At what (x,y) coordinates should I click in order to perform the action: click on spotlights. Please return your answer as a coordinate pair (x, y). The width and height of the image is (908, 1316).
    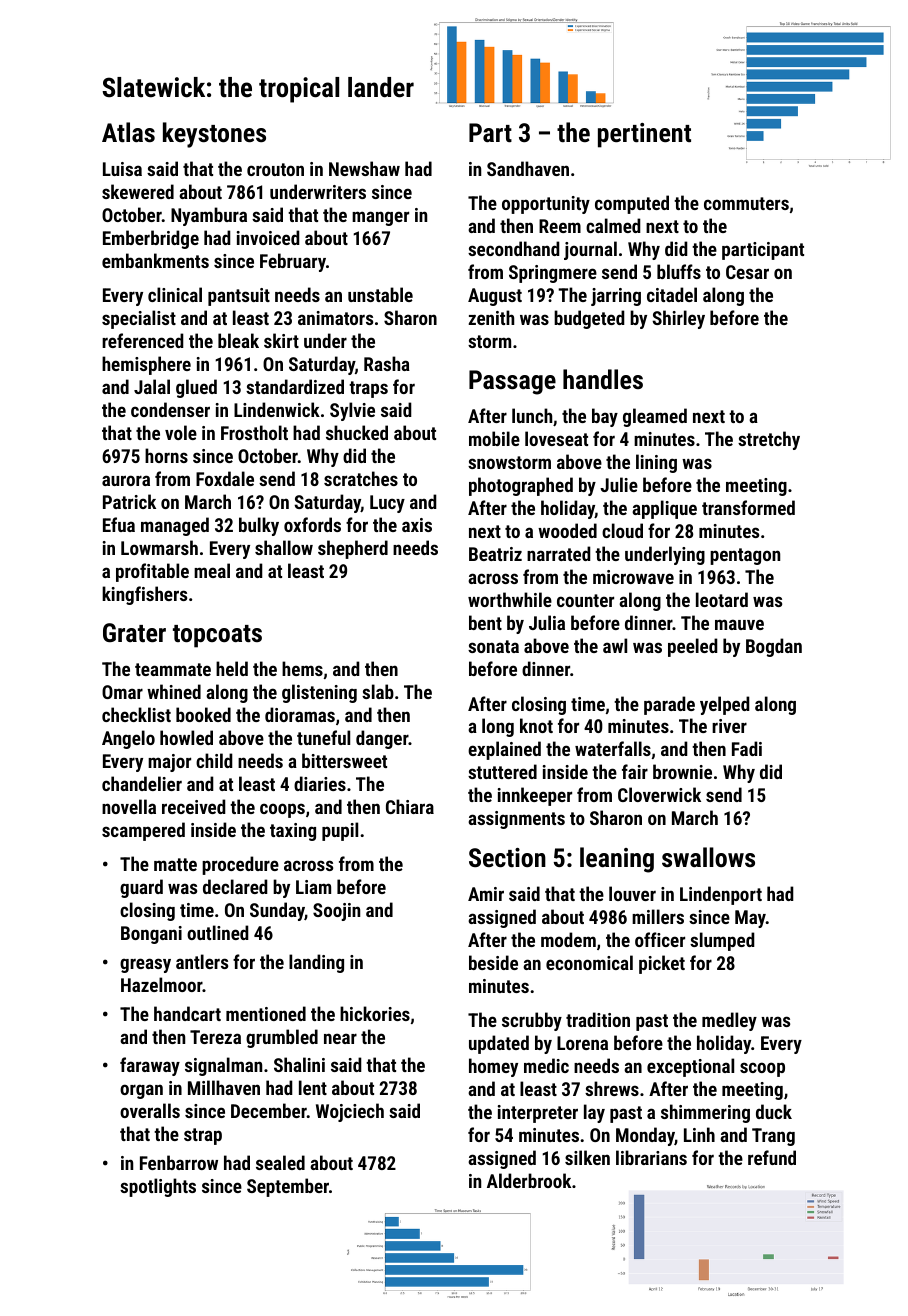
    Looking at the image, I should click on (158, 1187).
